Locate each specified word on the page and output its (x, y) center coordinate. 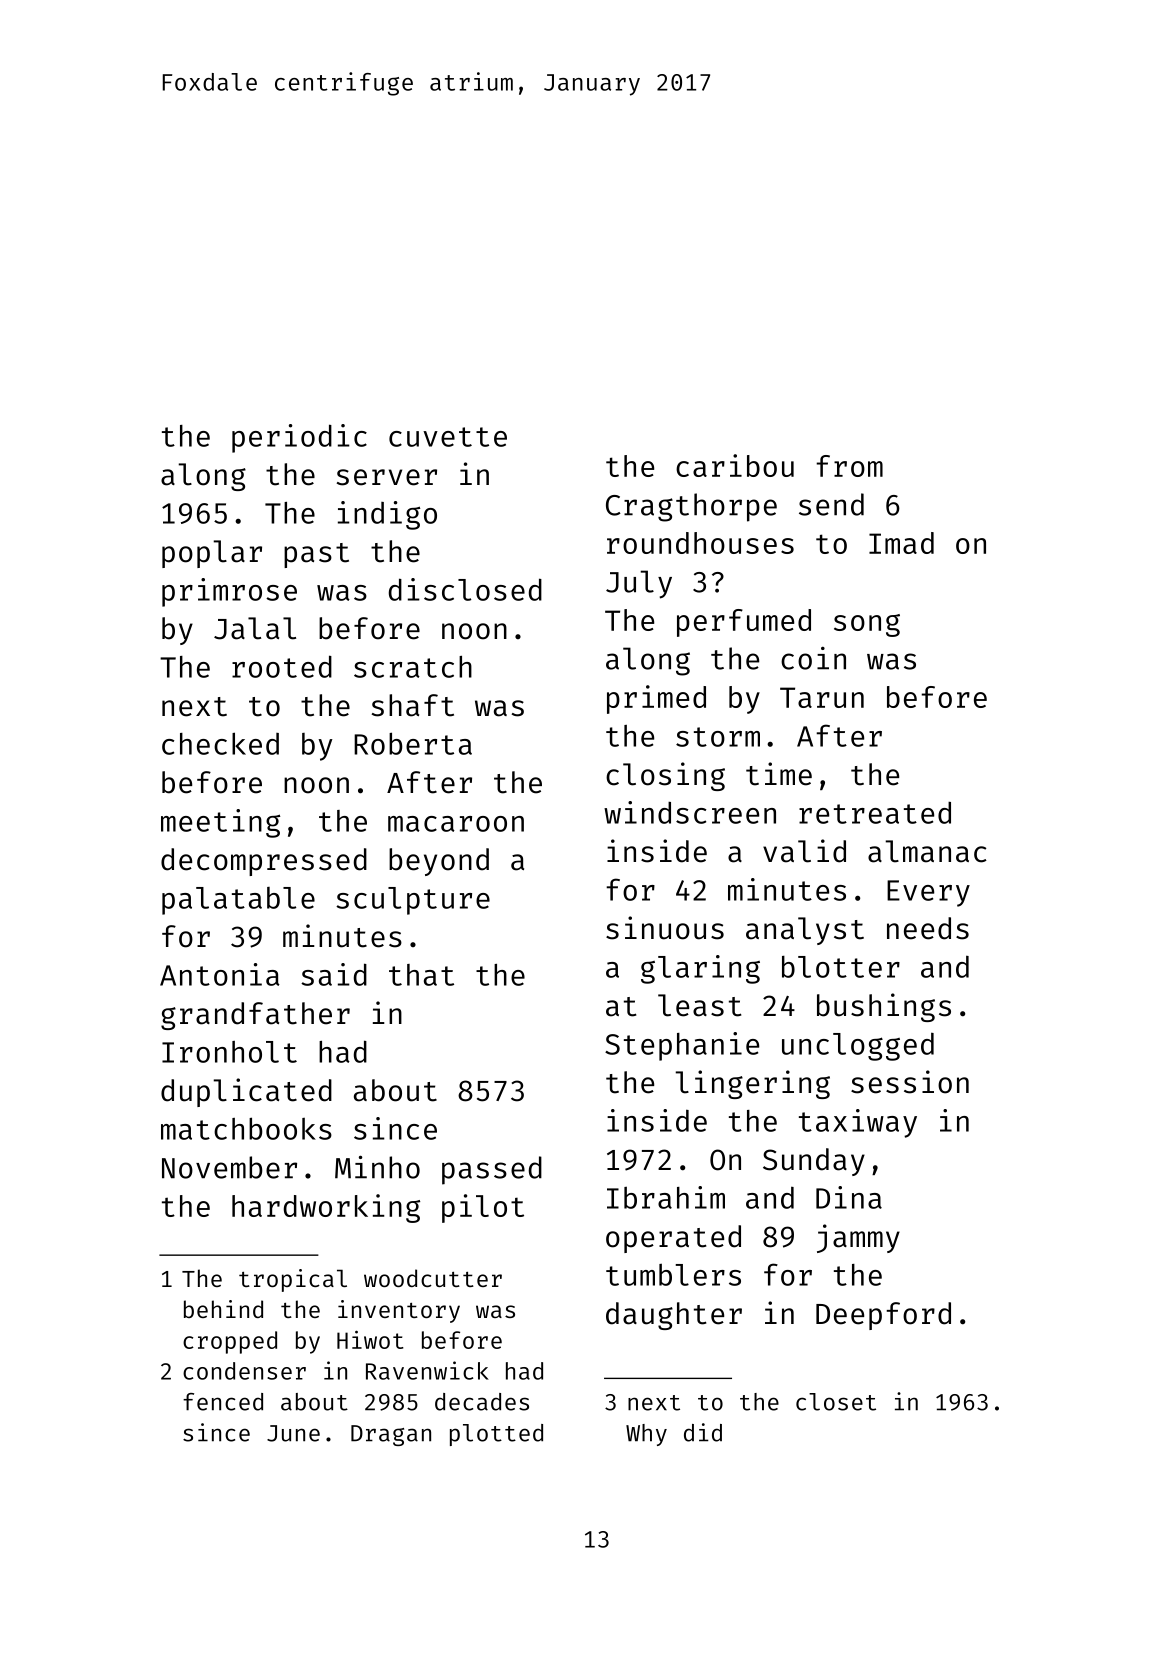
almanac (927, 851)
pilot (483, 1208)
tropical (293, 1280)
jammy (858, 1238)
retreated (875, 813)
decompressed (264, 862)
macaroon (456, 824)
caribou (735, 465)
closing (665, 776)
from (849, 466)
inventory (399, 1311)
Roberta (413, 743)
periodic (299, 438)
